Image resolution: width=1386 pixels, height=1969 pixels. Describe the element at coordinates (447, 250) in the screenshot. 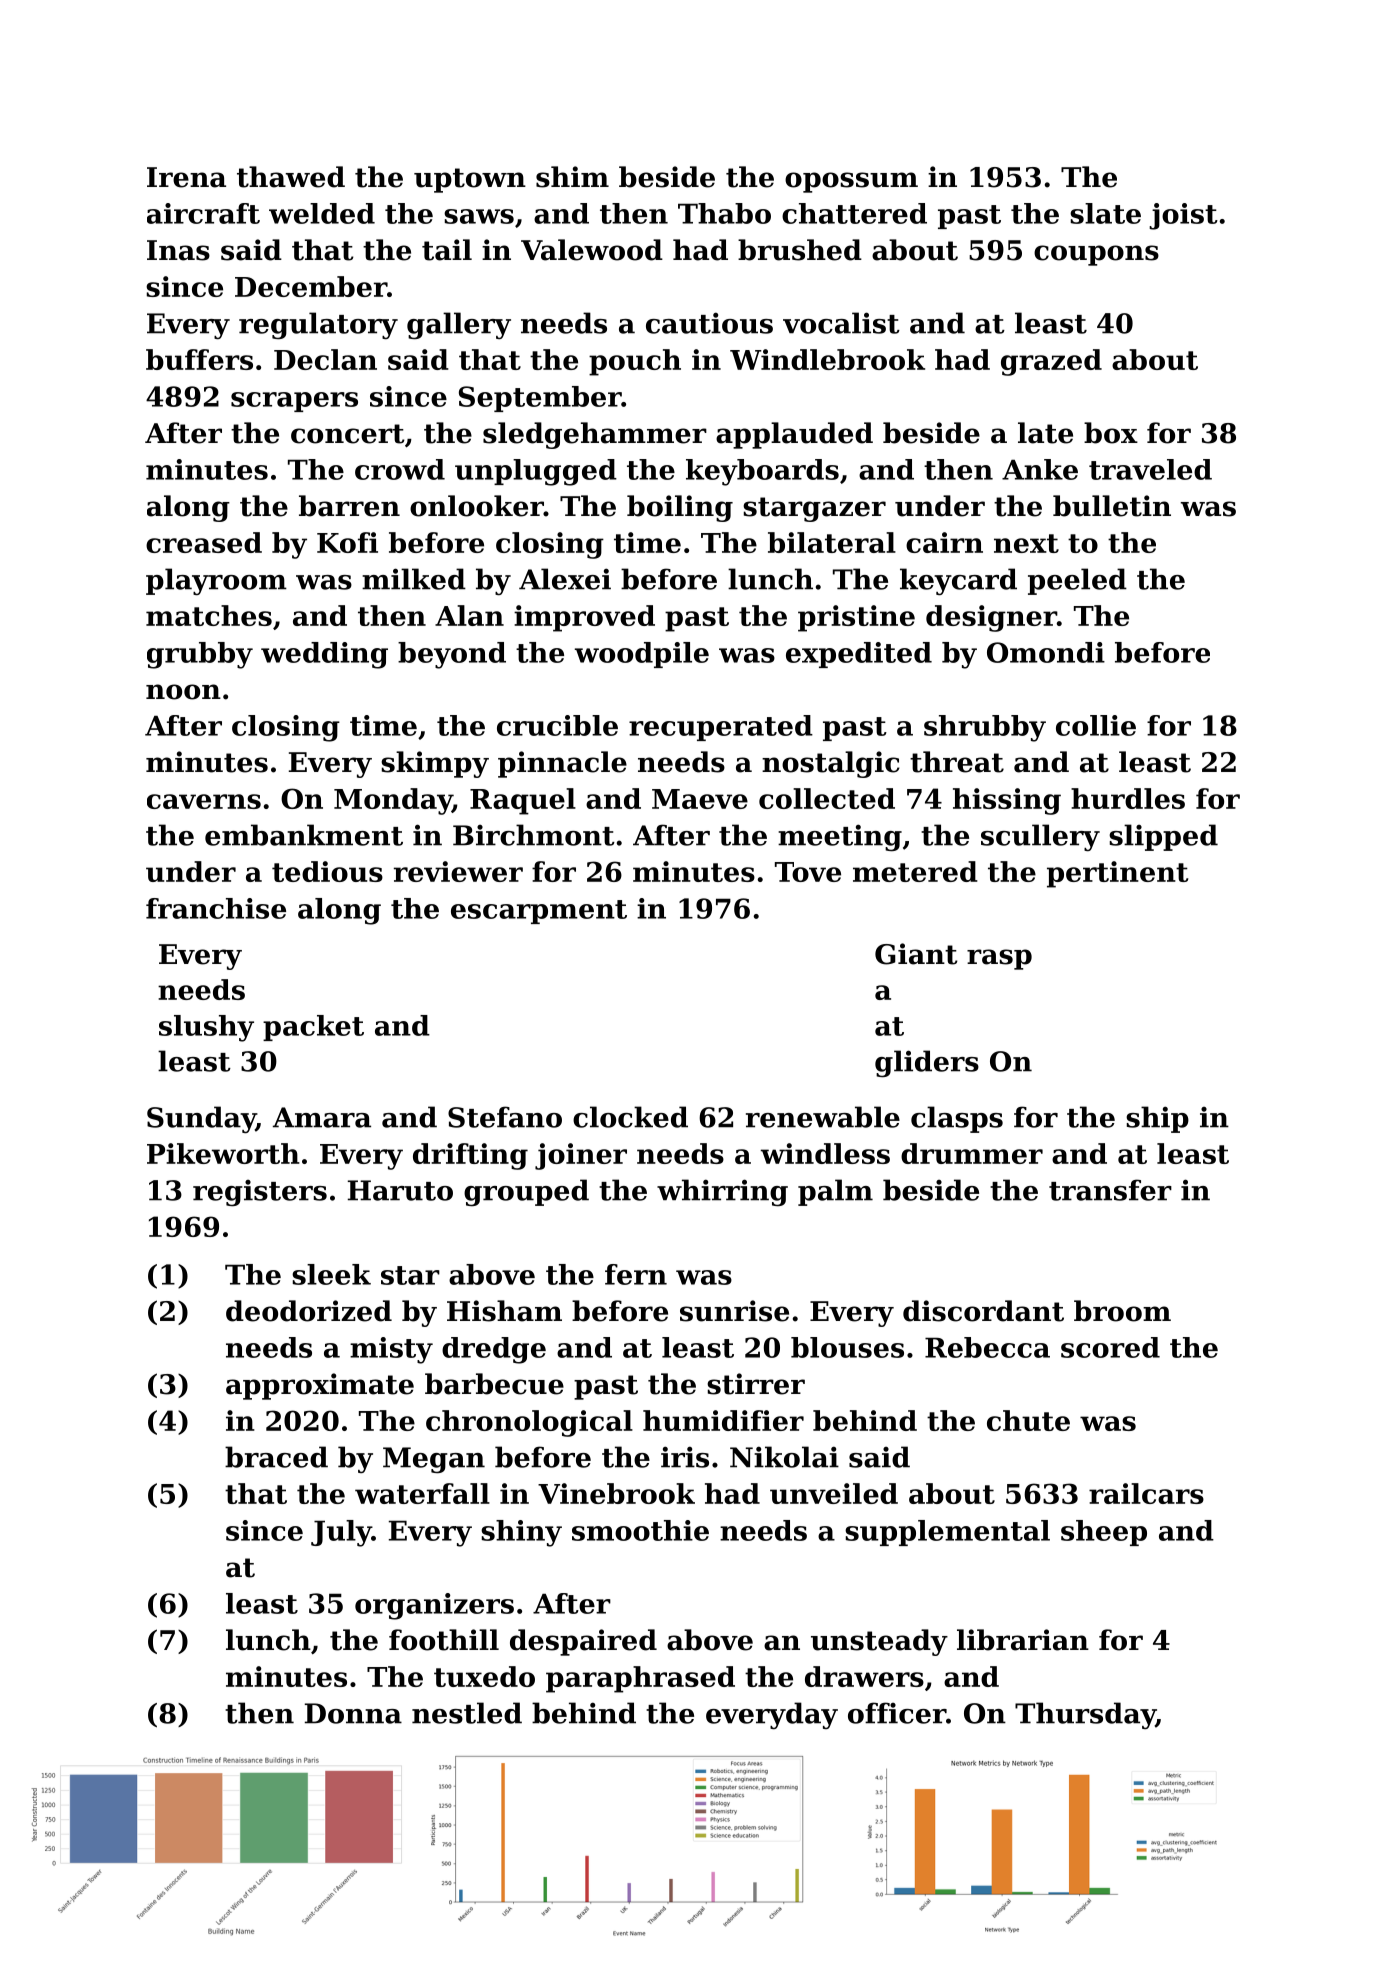

I see `tail` at that location.
